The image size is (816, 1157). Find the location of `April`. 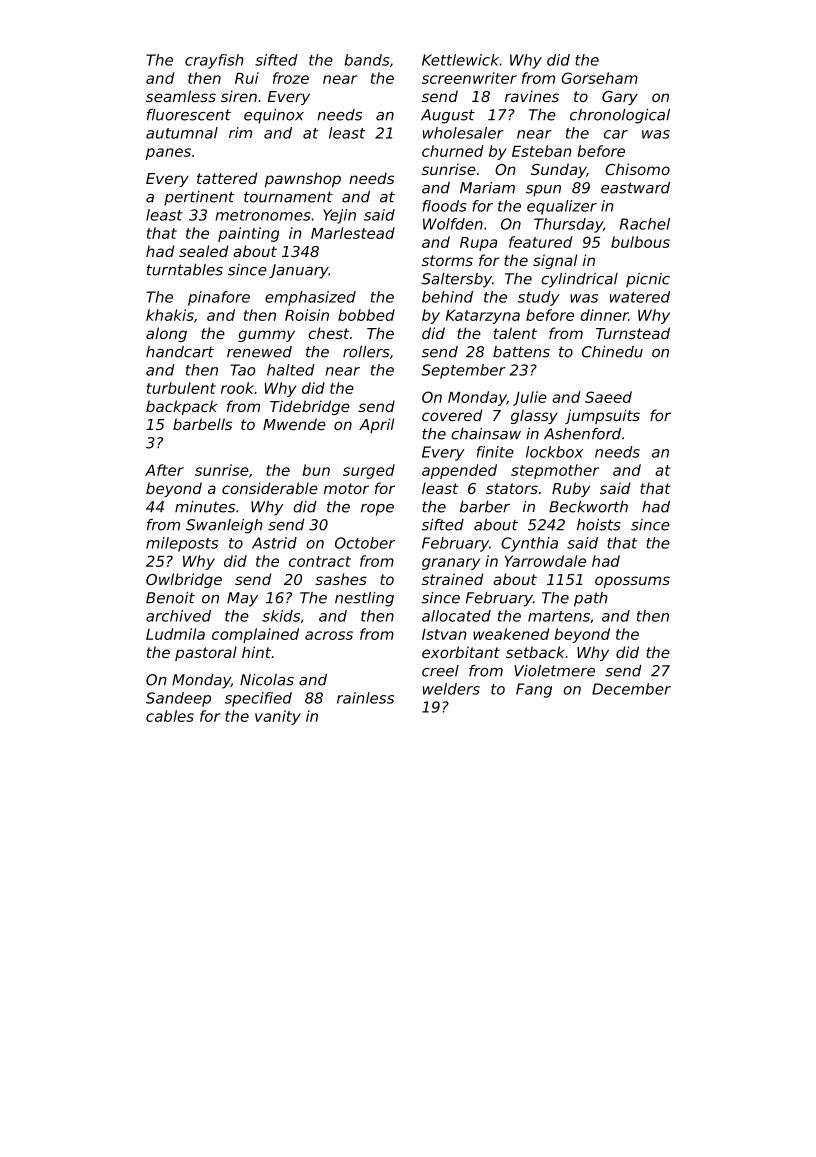

April is located at coordinates (376, 425).
